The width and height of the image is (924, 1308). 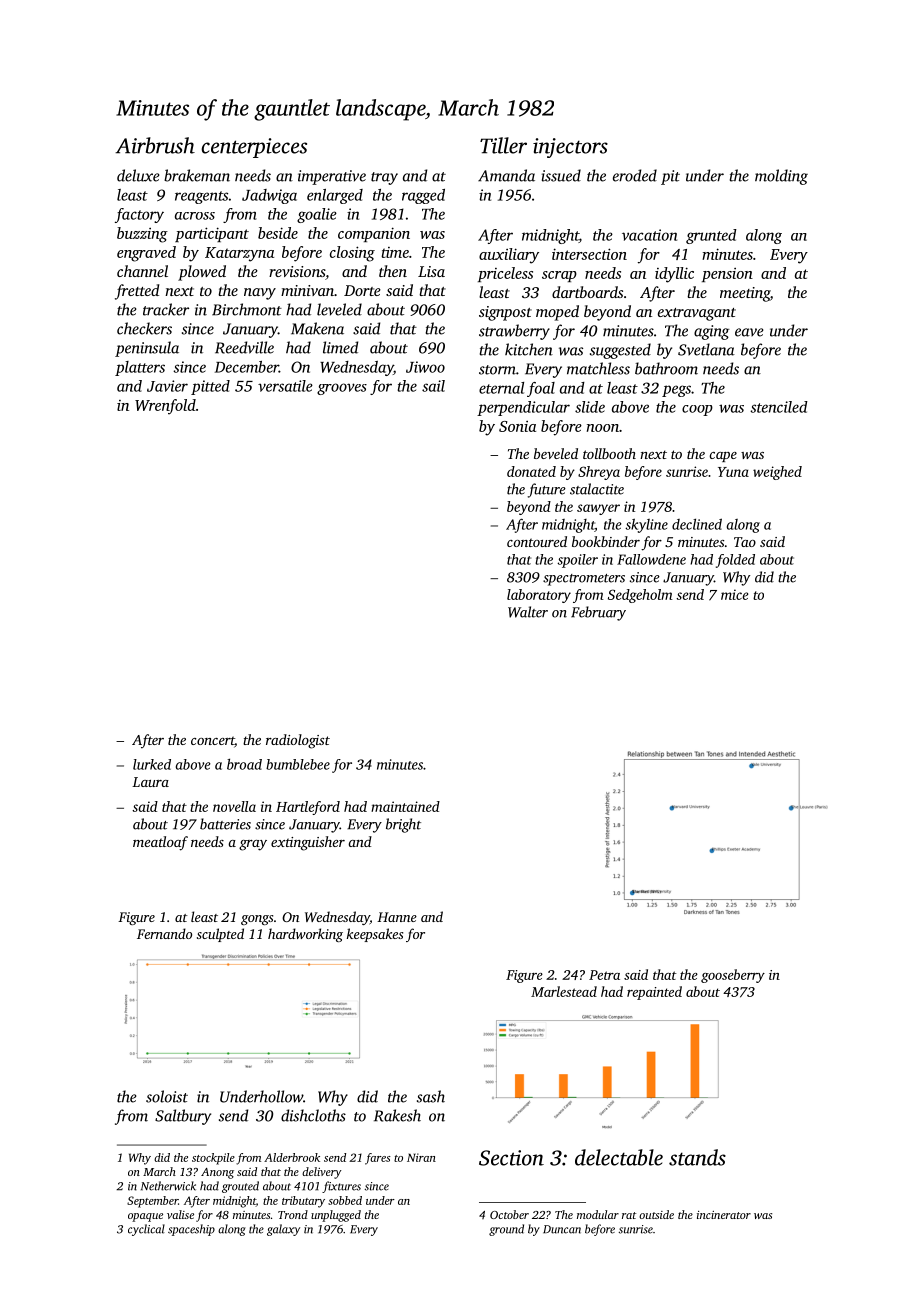 I want to click on gongs, so click(x=257, y=920).
